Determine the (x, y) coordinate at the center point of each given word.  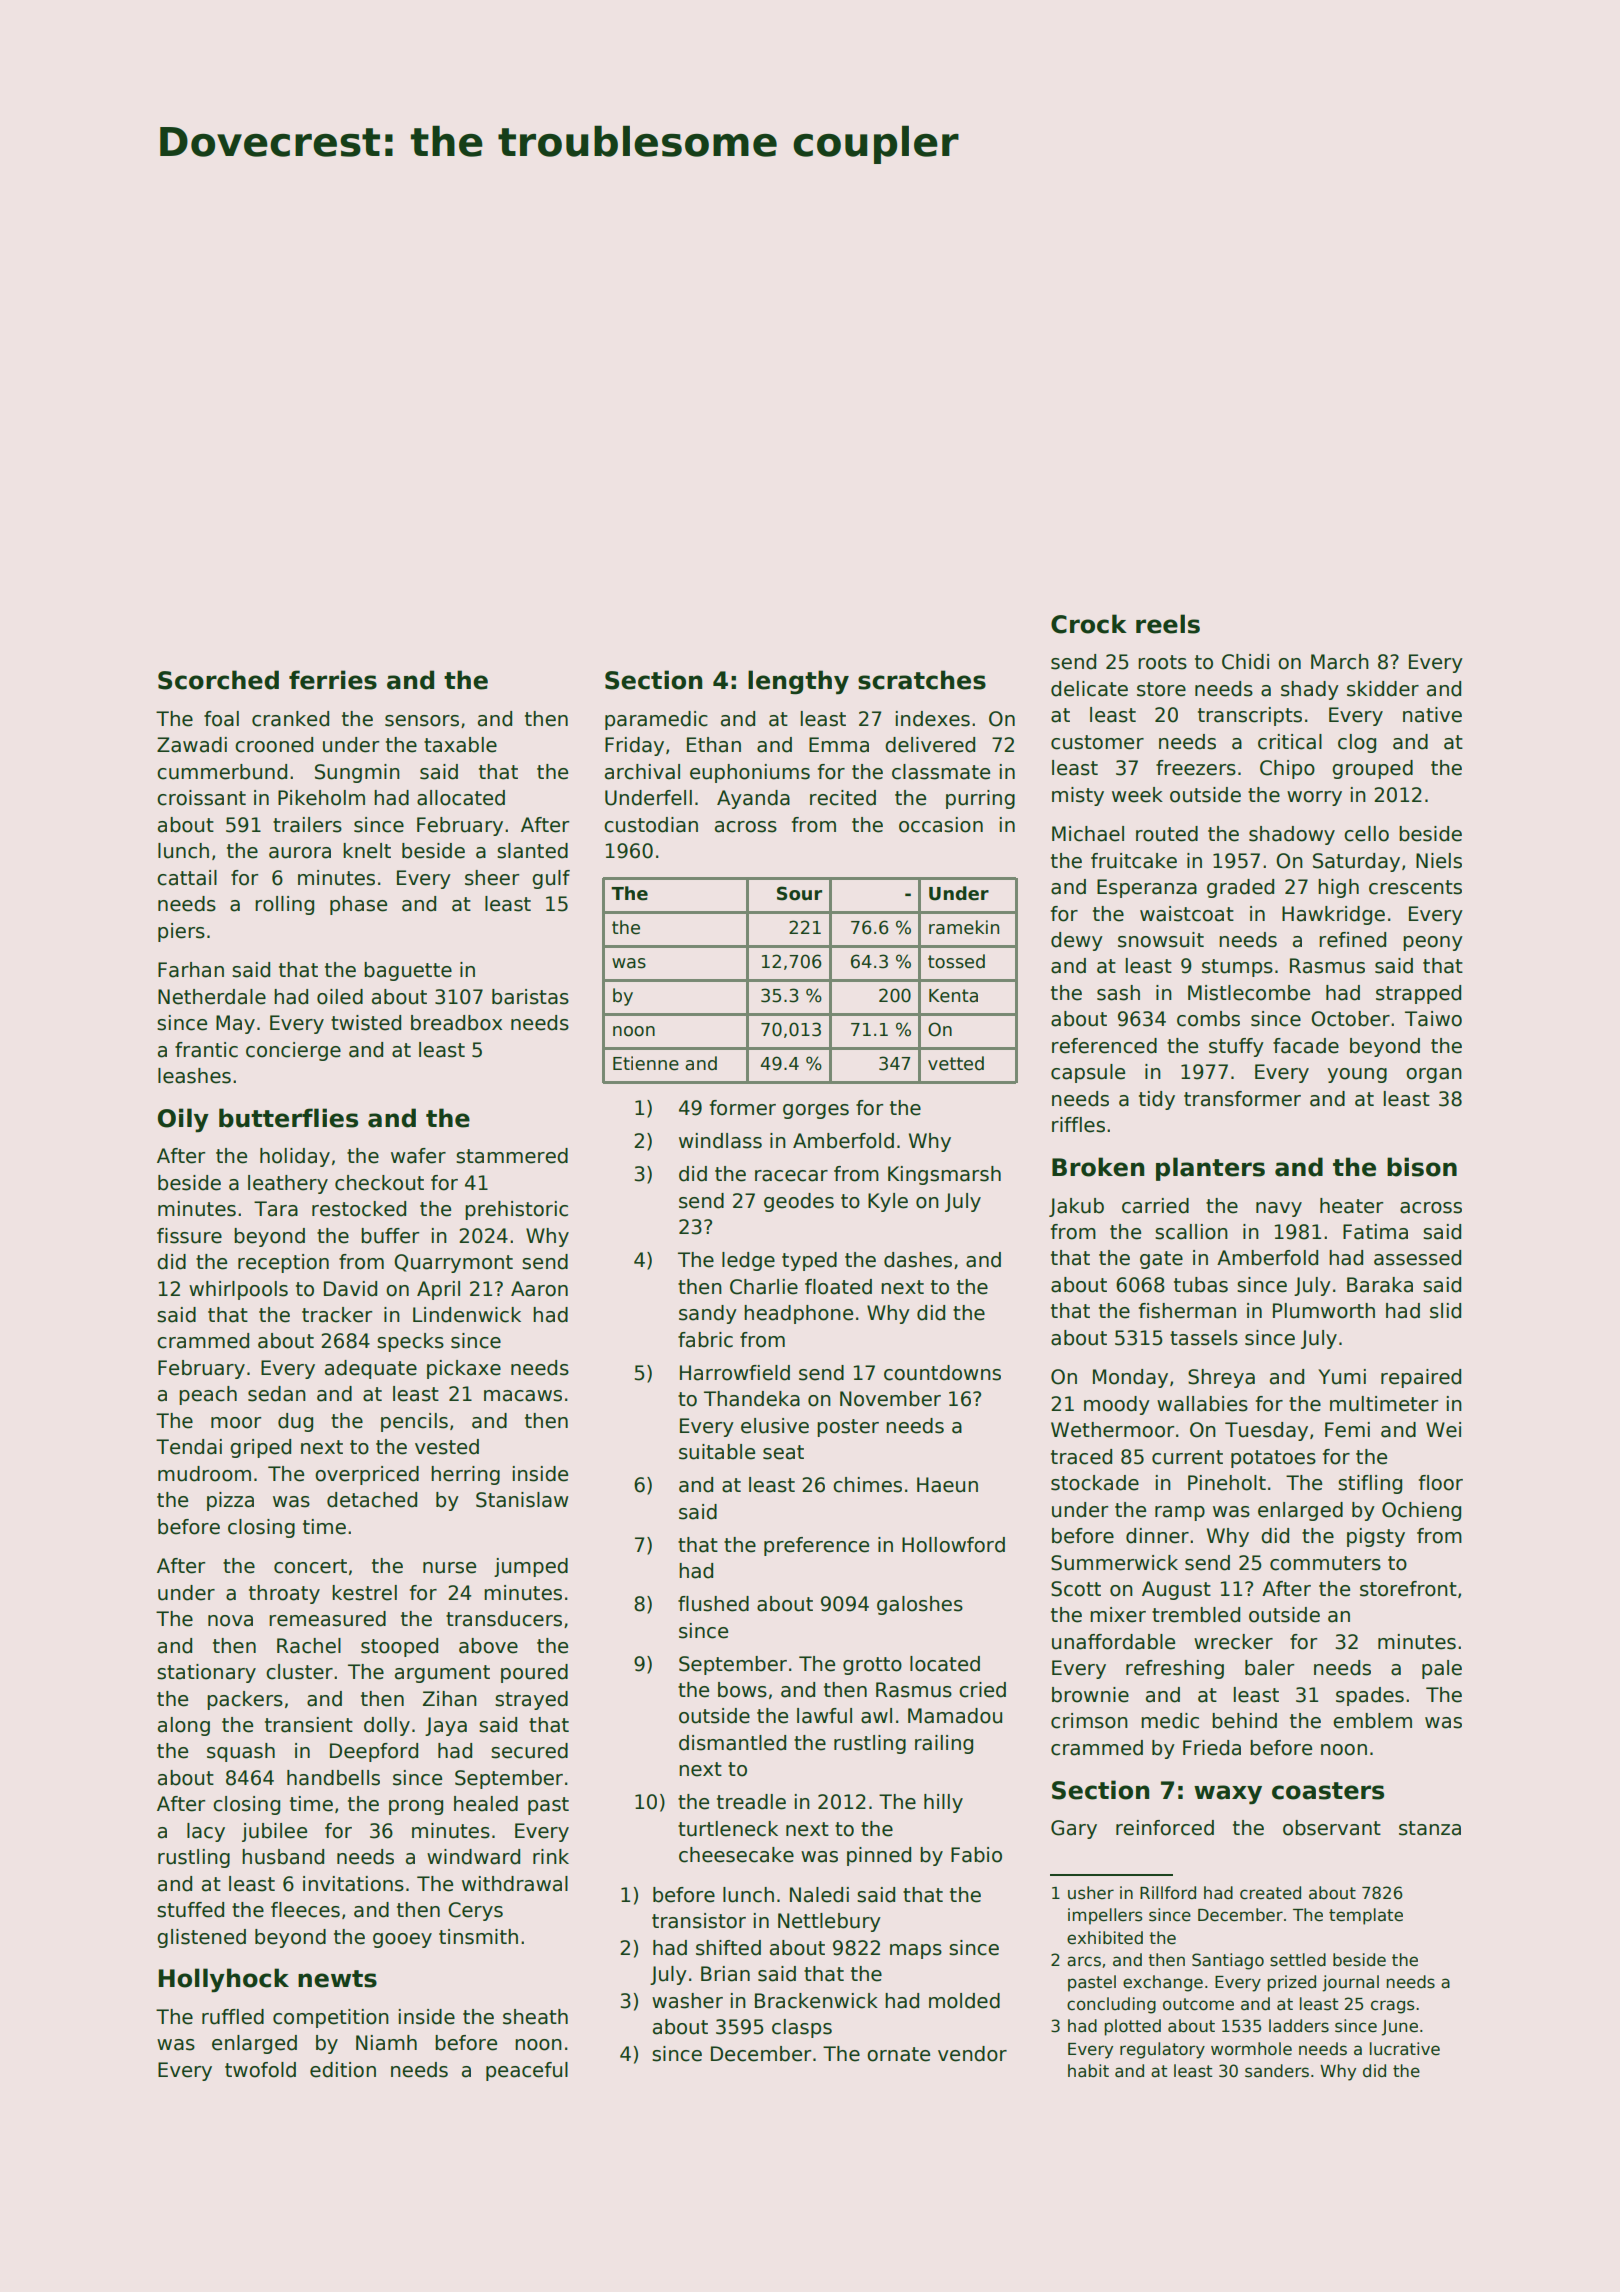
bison (1422, 1167)
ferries (333, 680)
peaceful (527, 2071)
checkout (379, 1183)
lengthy (798, 682)
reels (1168, 624)
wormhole (1251, 2049)
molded (964, 2001)
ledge (748, 1261)
